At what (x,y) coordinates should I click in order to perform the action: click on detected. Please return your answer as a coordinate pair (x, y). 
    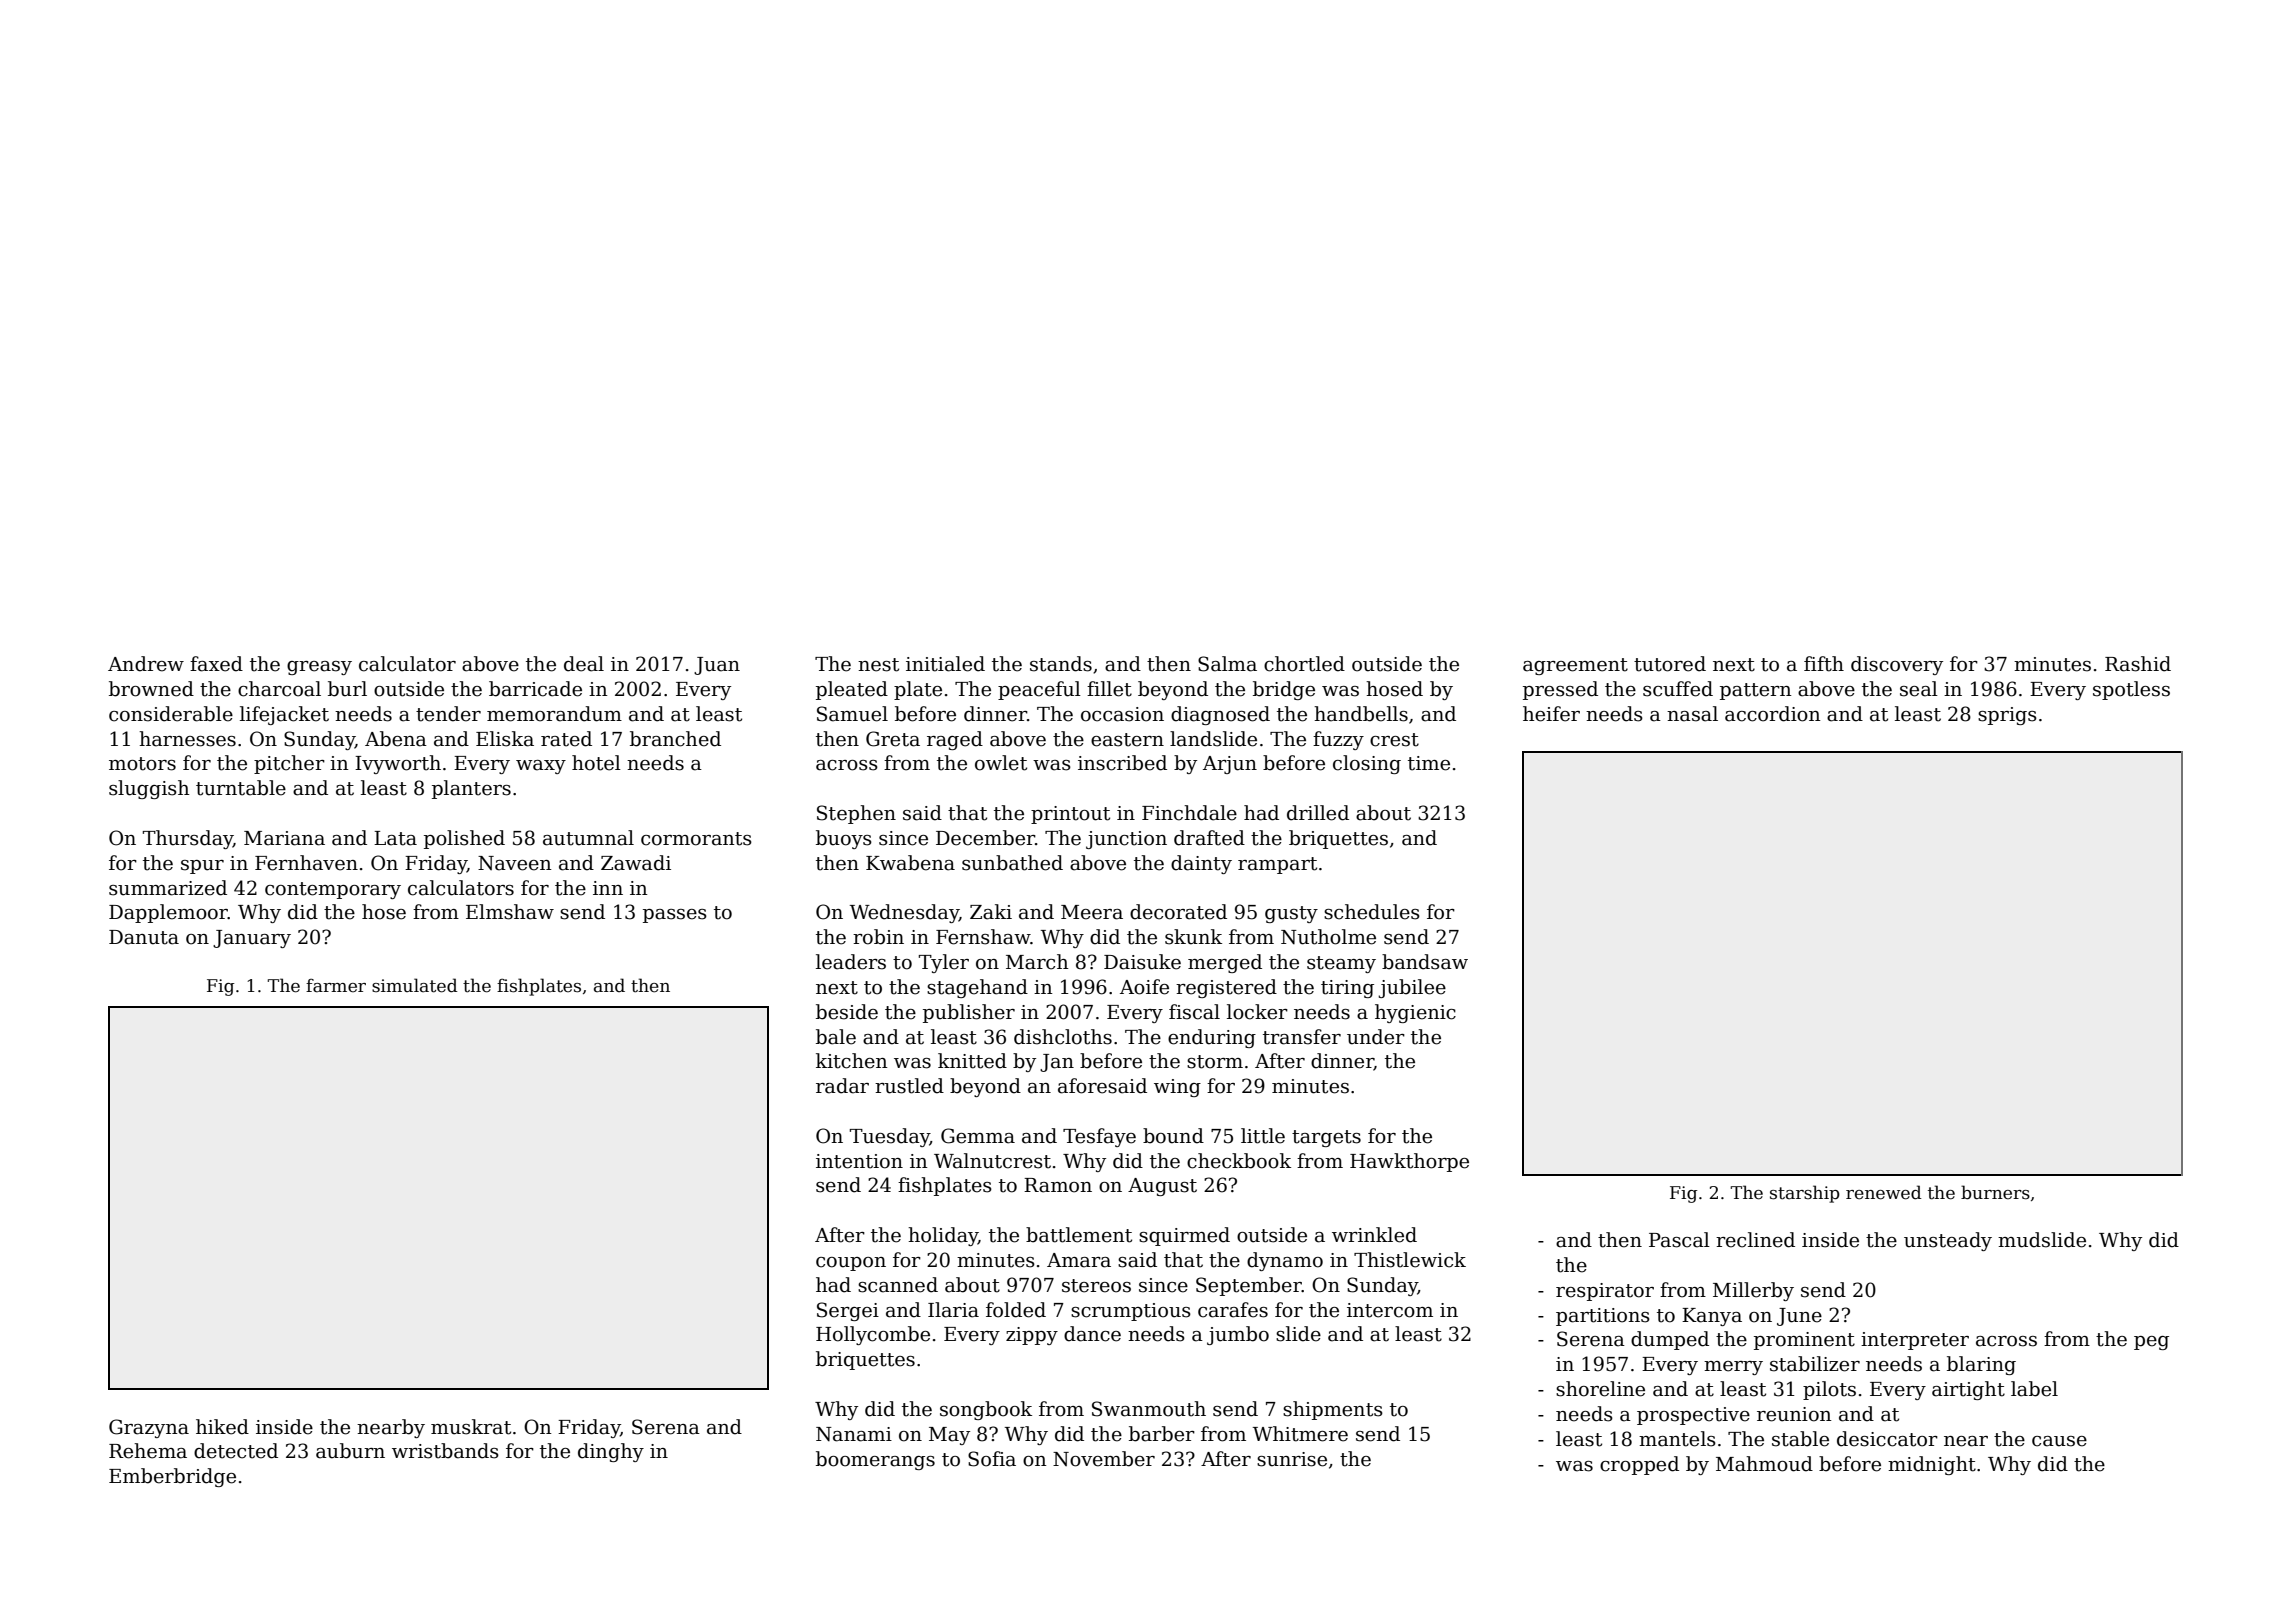
    Looking at the image, I should click on (236, 1451).
